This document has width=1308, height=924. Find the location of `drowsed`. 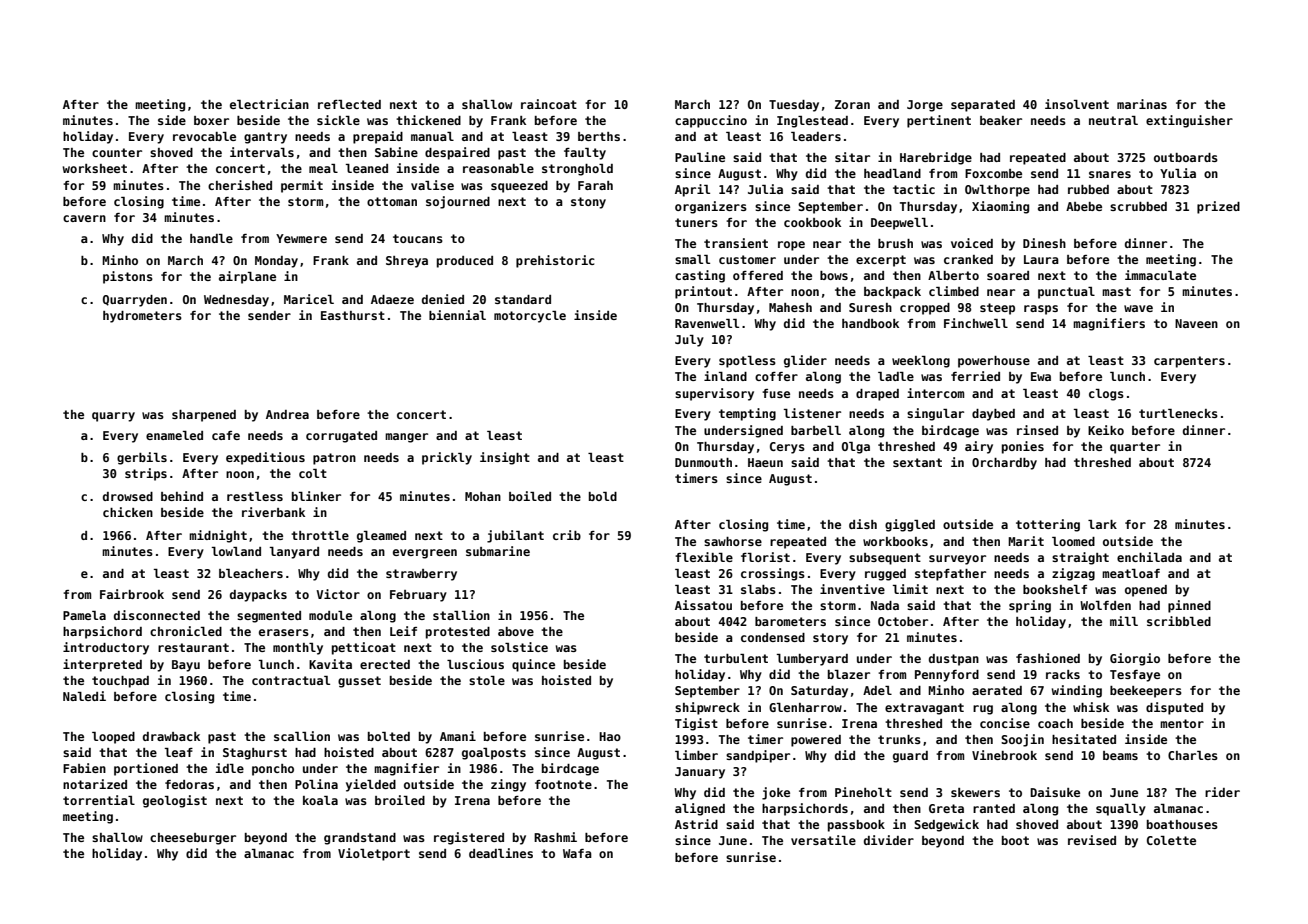

drowsed is located at coordinates (128, 496).
